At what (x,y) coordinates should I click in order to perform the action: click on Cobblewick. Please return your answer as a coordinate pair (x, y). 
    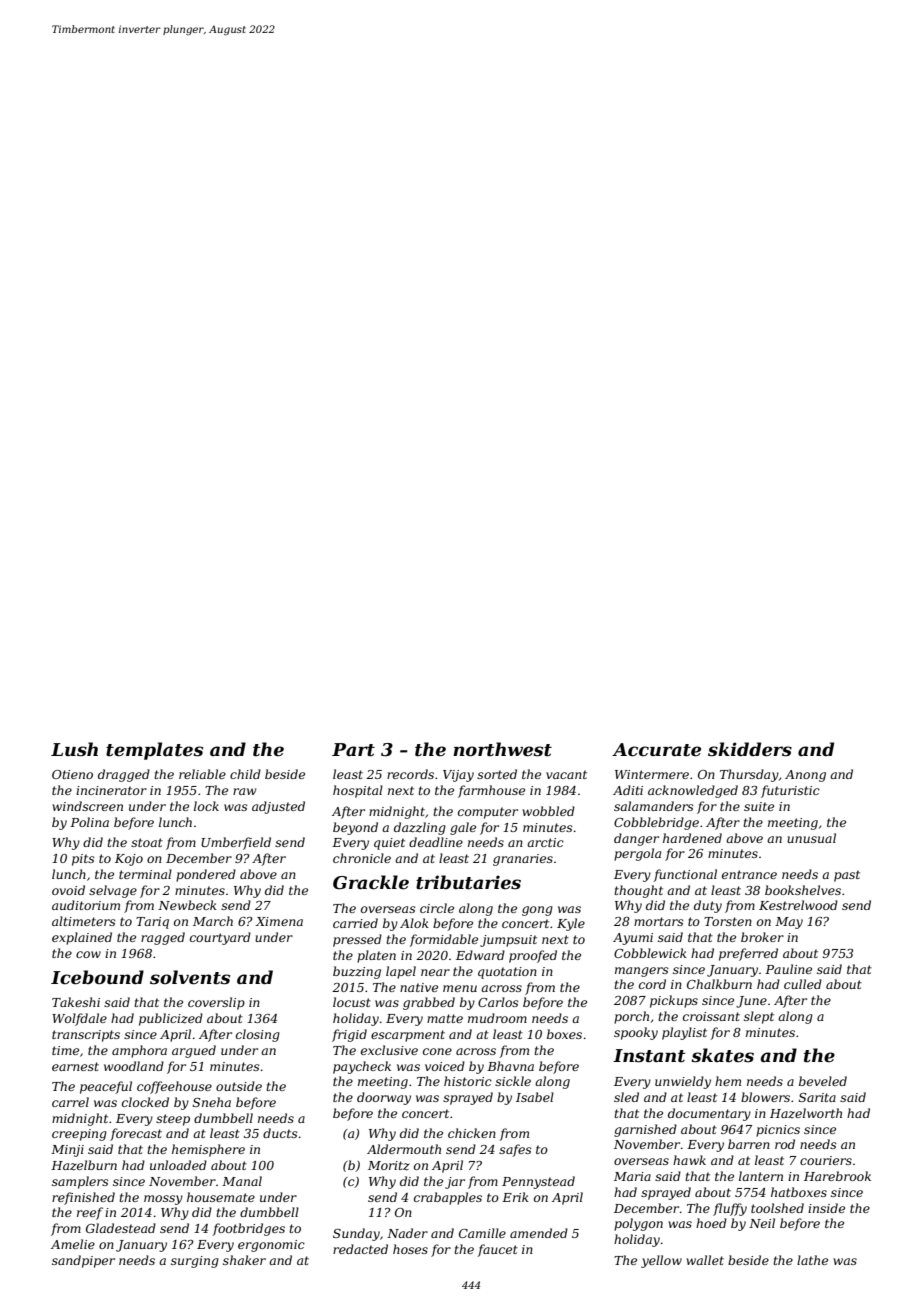
    Looking at the image, I should click on (650, 953).
